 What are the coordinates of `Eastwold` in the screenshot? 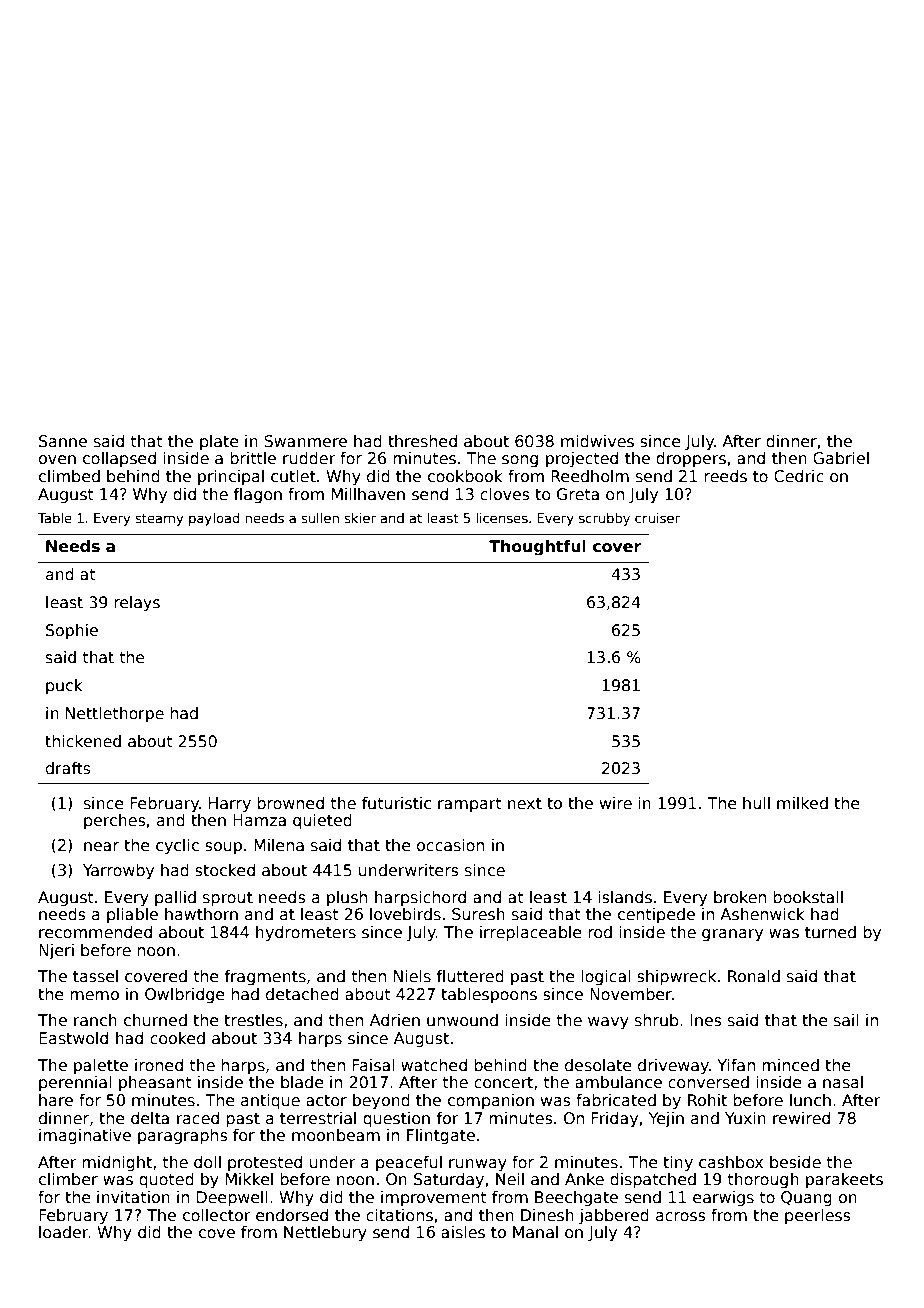 It's located at (73, 1038).
